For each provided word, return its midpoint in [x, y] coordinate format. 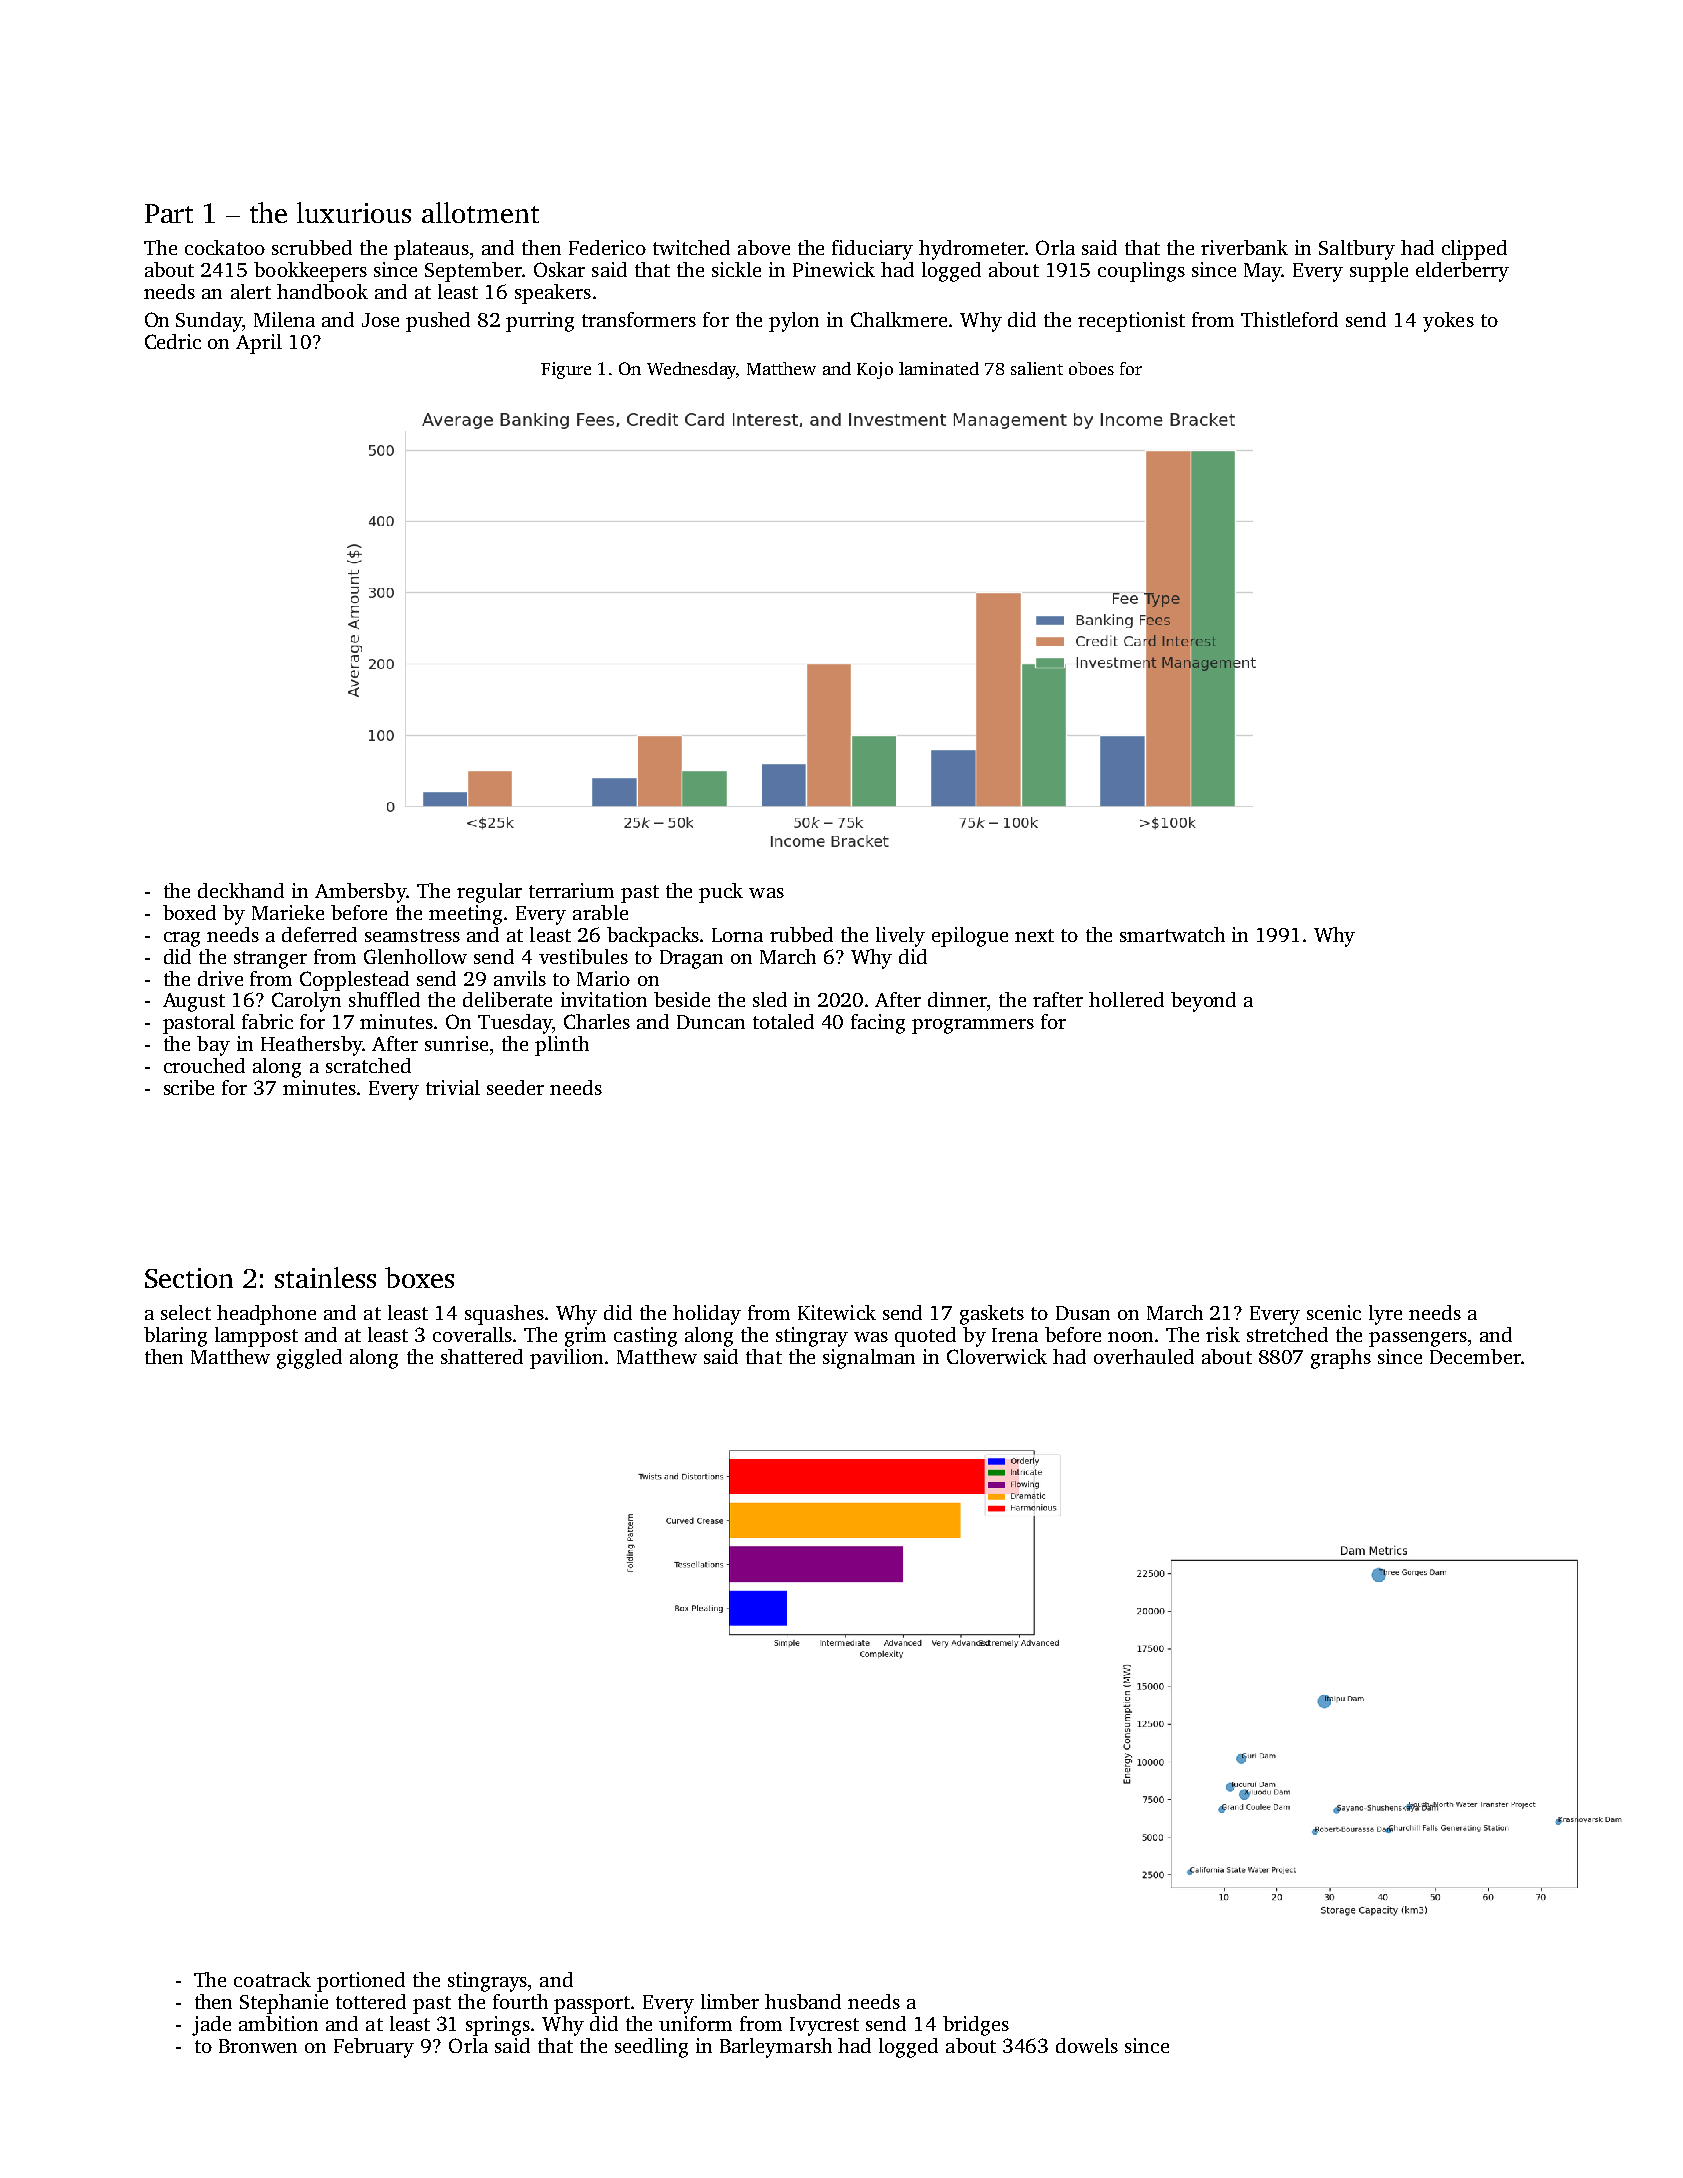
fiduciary [872, 250]
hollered [1126, 999]
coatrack [272, 1979]
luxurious [354, 212]
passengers [1418, 1339]
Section [189, 1278]
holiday [707, 1315]
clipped [1474, 250]
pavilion [566, 1359]
